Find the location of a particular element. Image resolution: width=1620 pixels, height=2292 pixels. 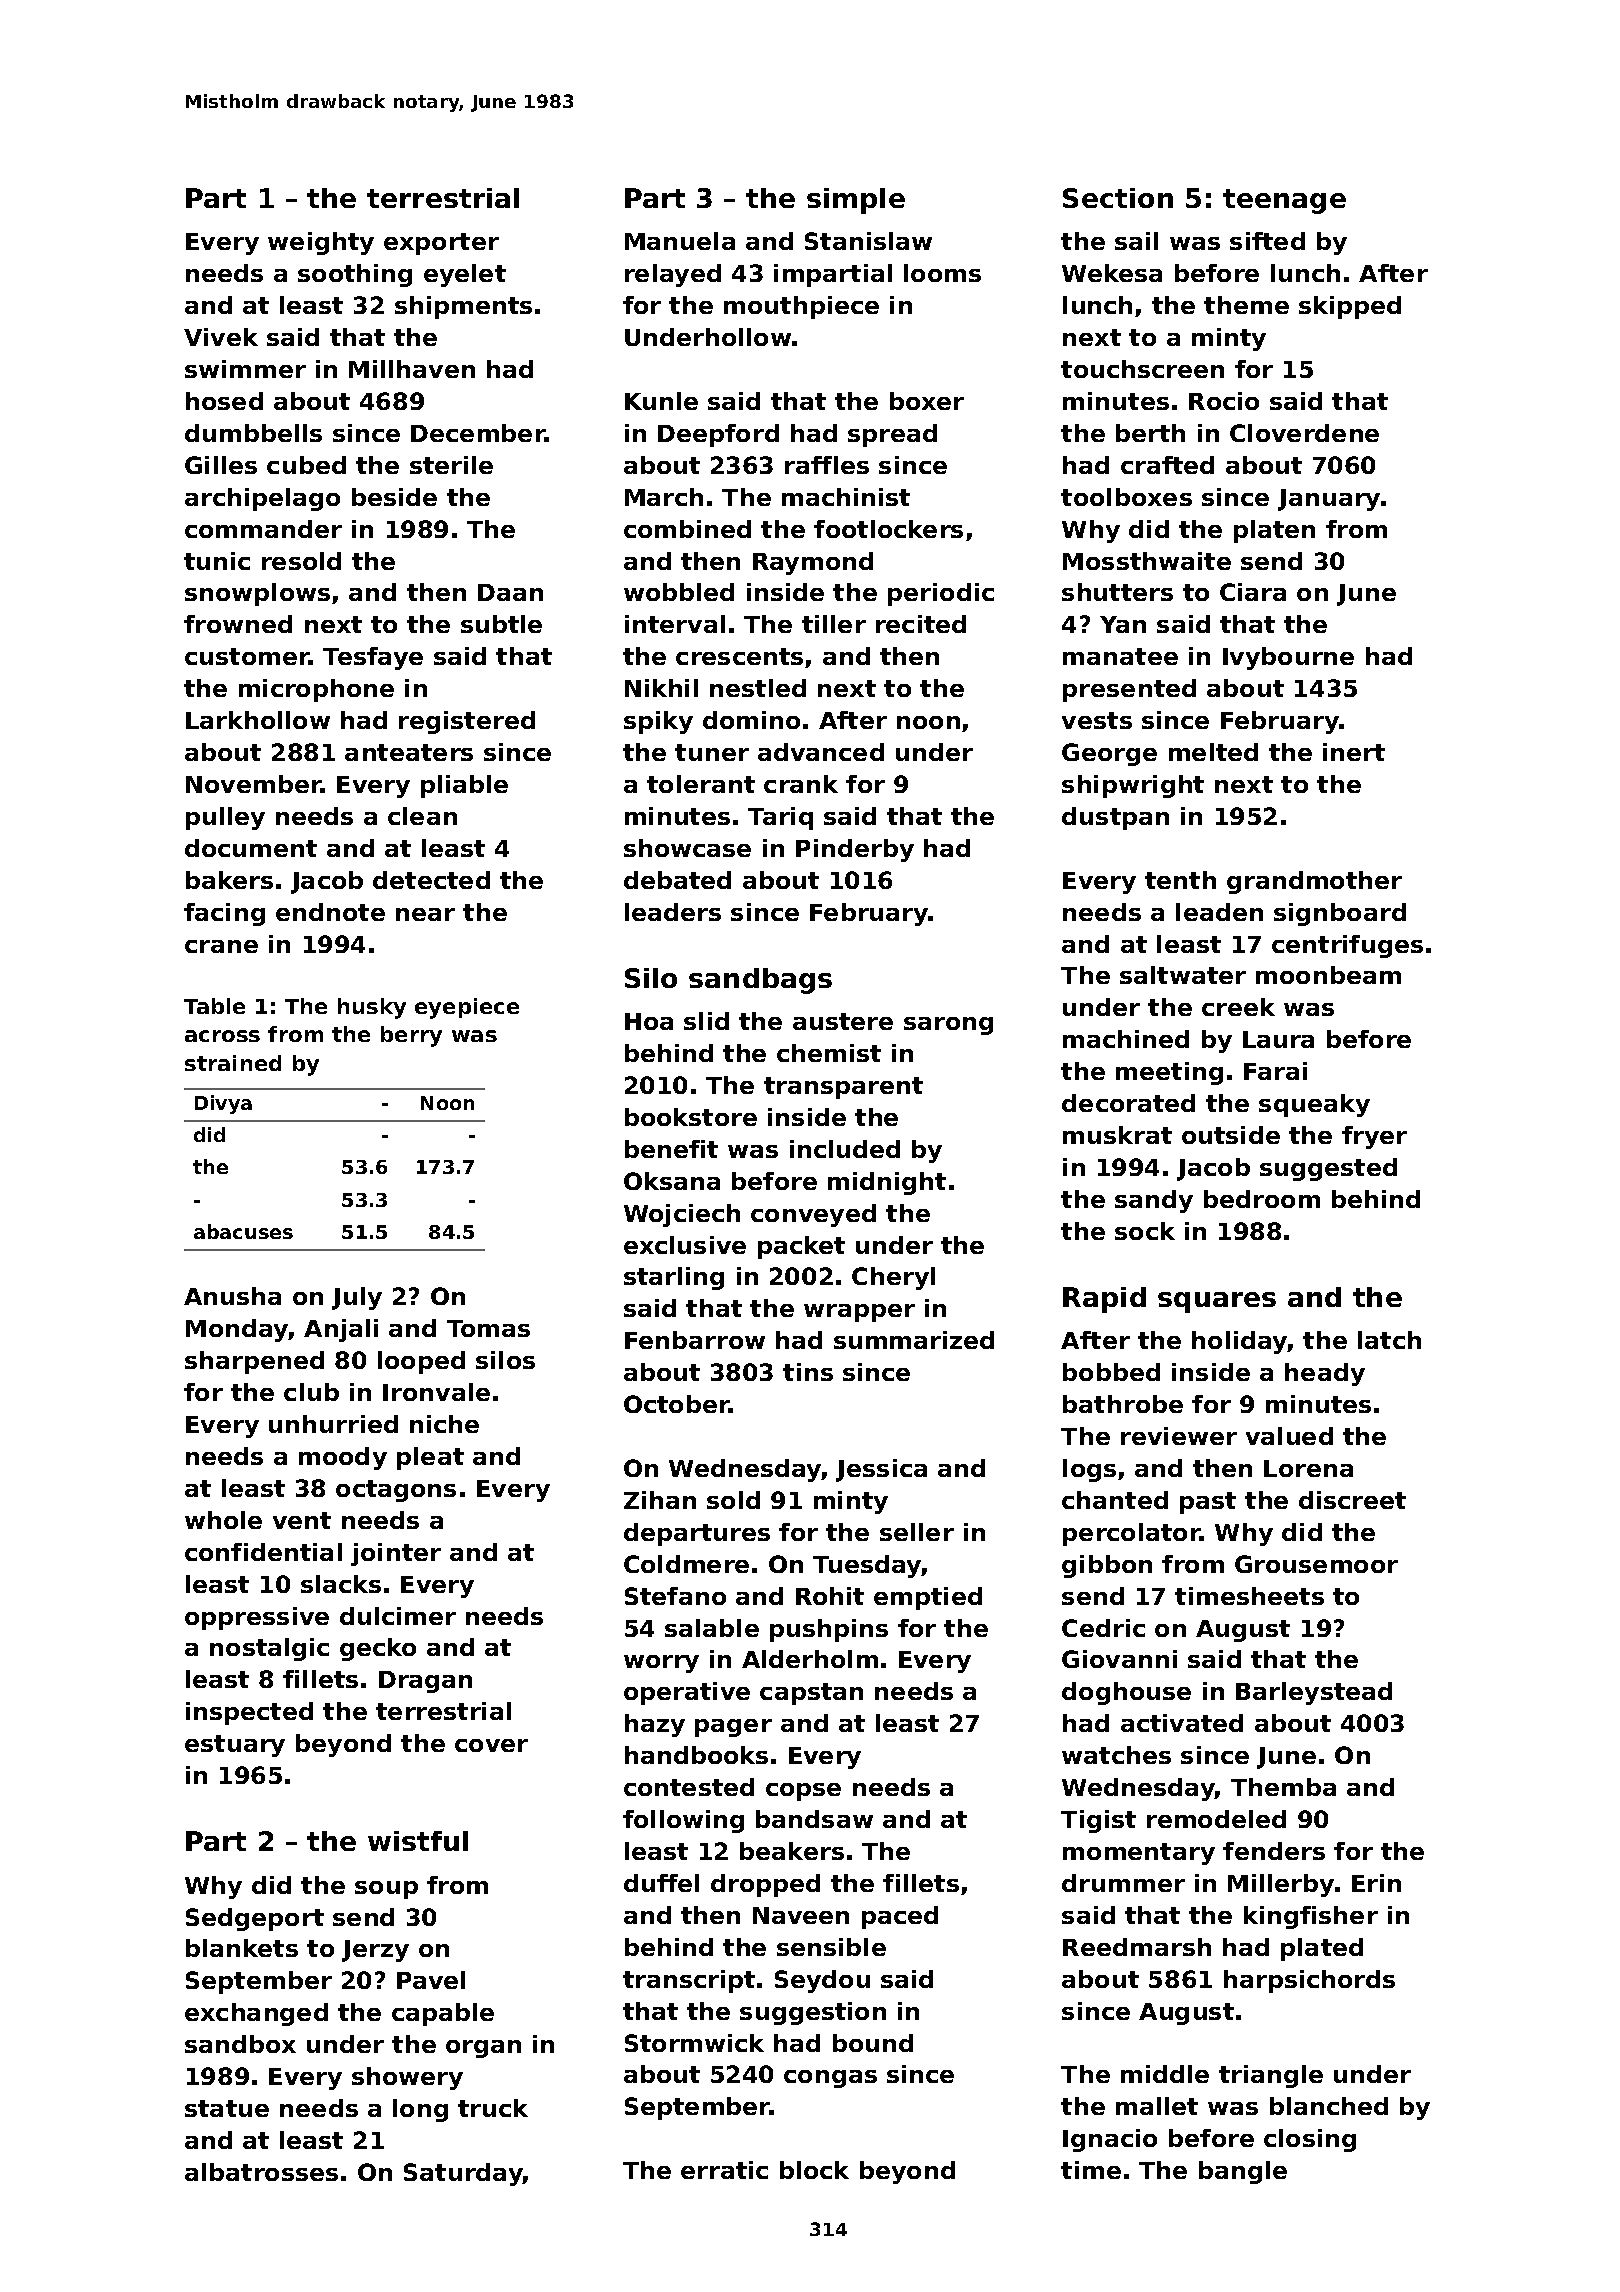

weighty is located at coordinates (321, 243).
